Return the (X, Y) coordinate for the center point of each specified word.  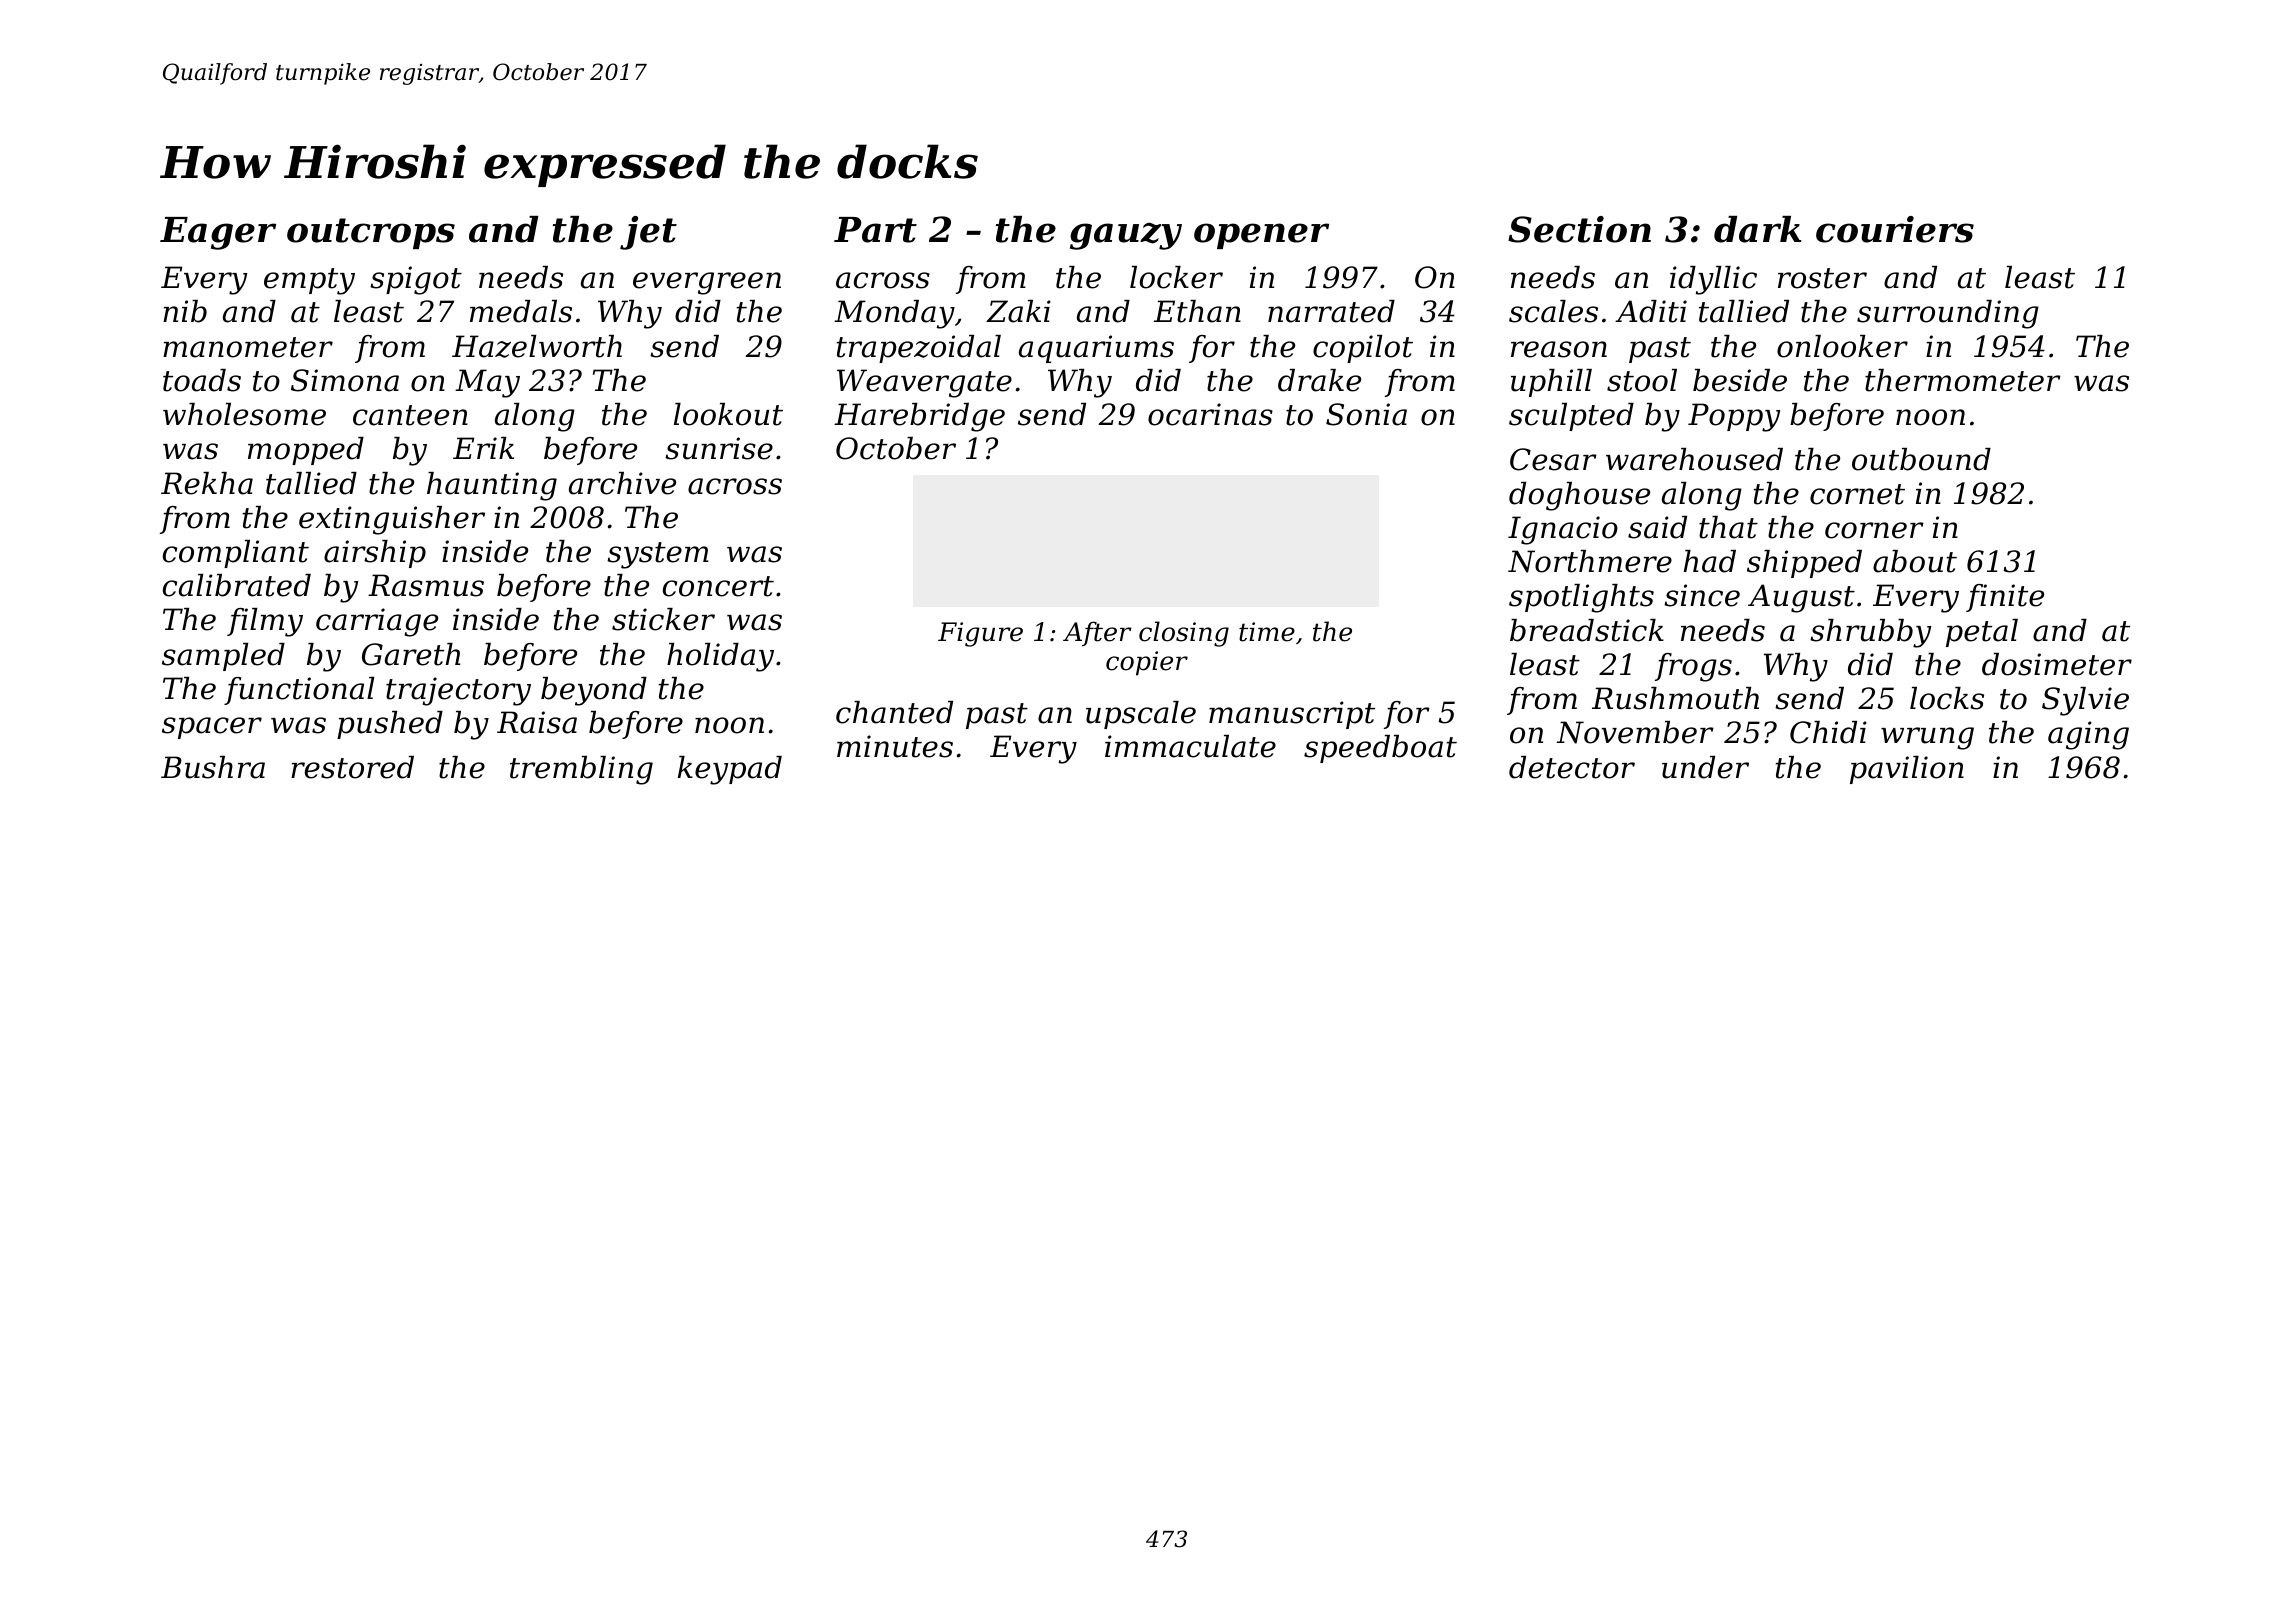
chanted (894, 712)
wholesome (244, 414)
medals (521, 311)
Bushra (213, 767)
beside (1740, 380)
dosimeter (2057, 664)
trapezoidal (919, 349)
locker (1176, 277)
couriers (1895, 229)
